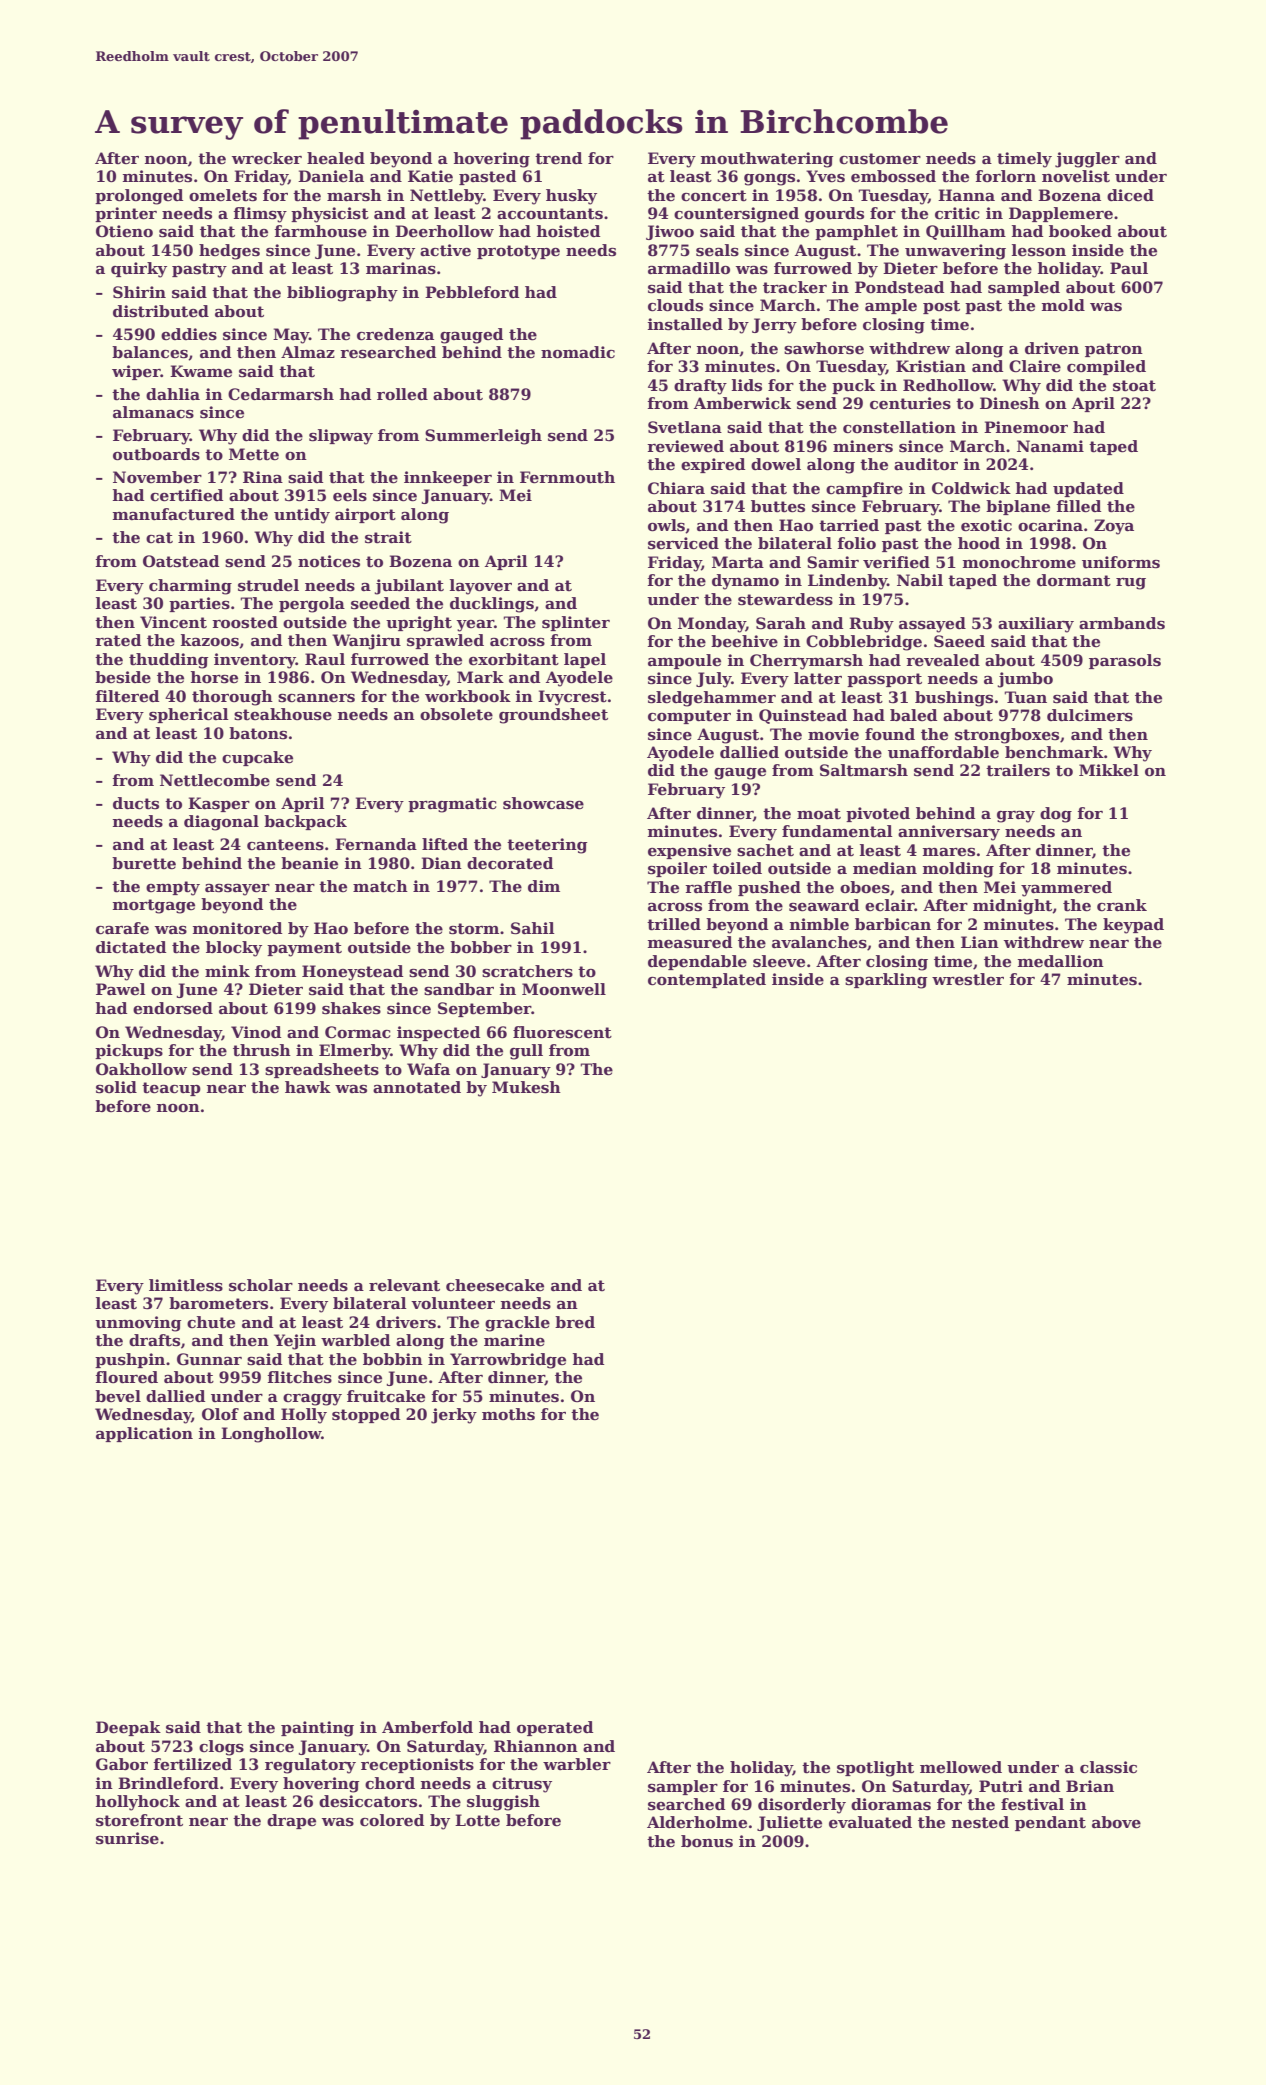  I want to click on prolonged, so click(139, 197).
